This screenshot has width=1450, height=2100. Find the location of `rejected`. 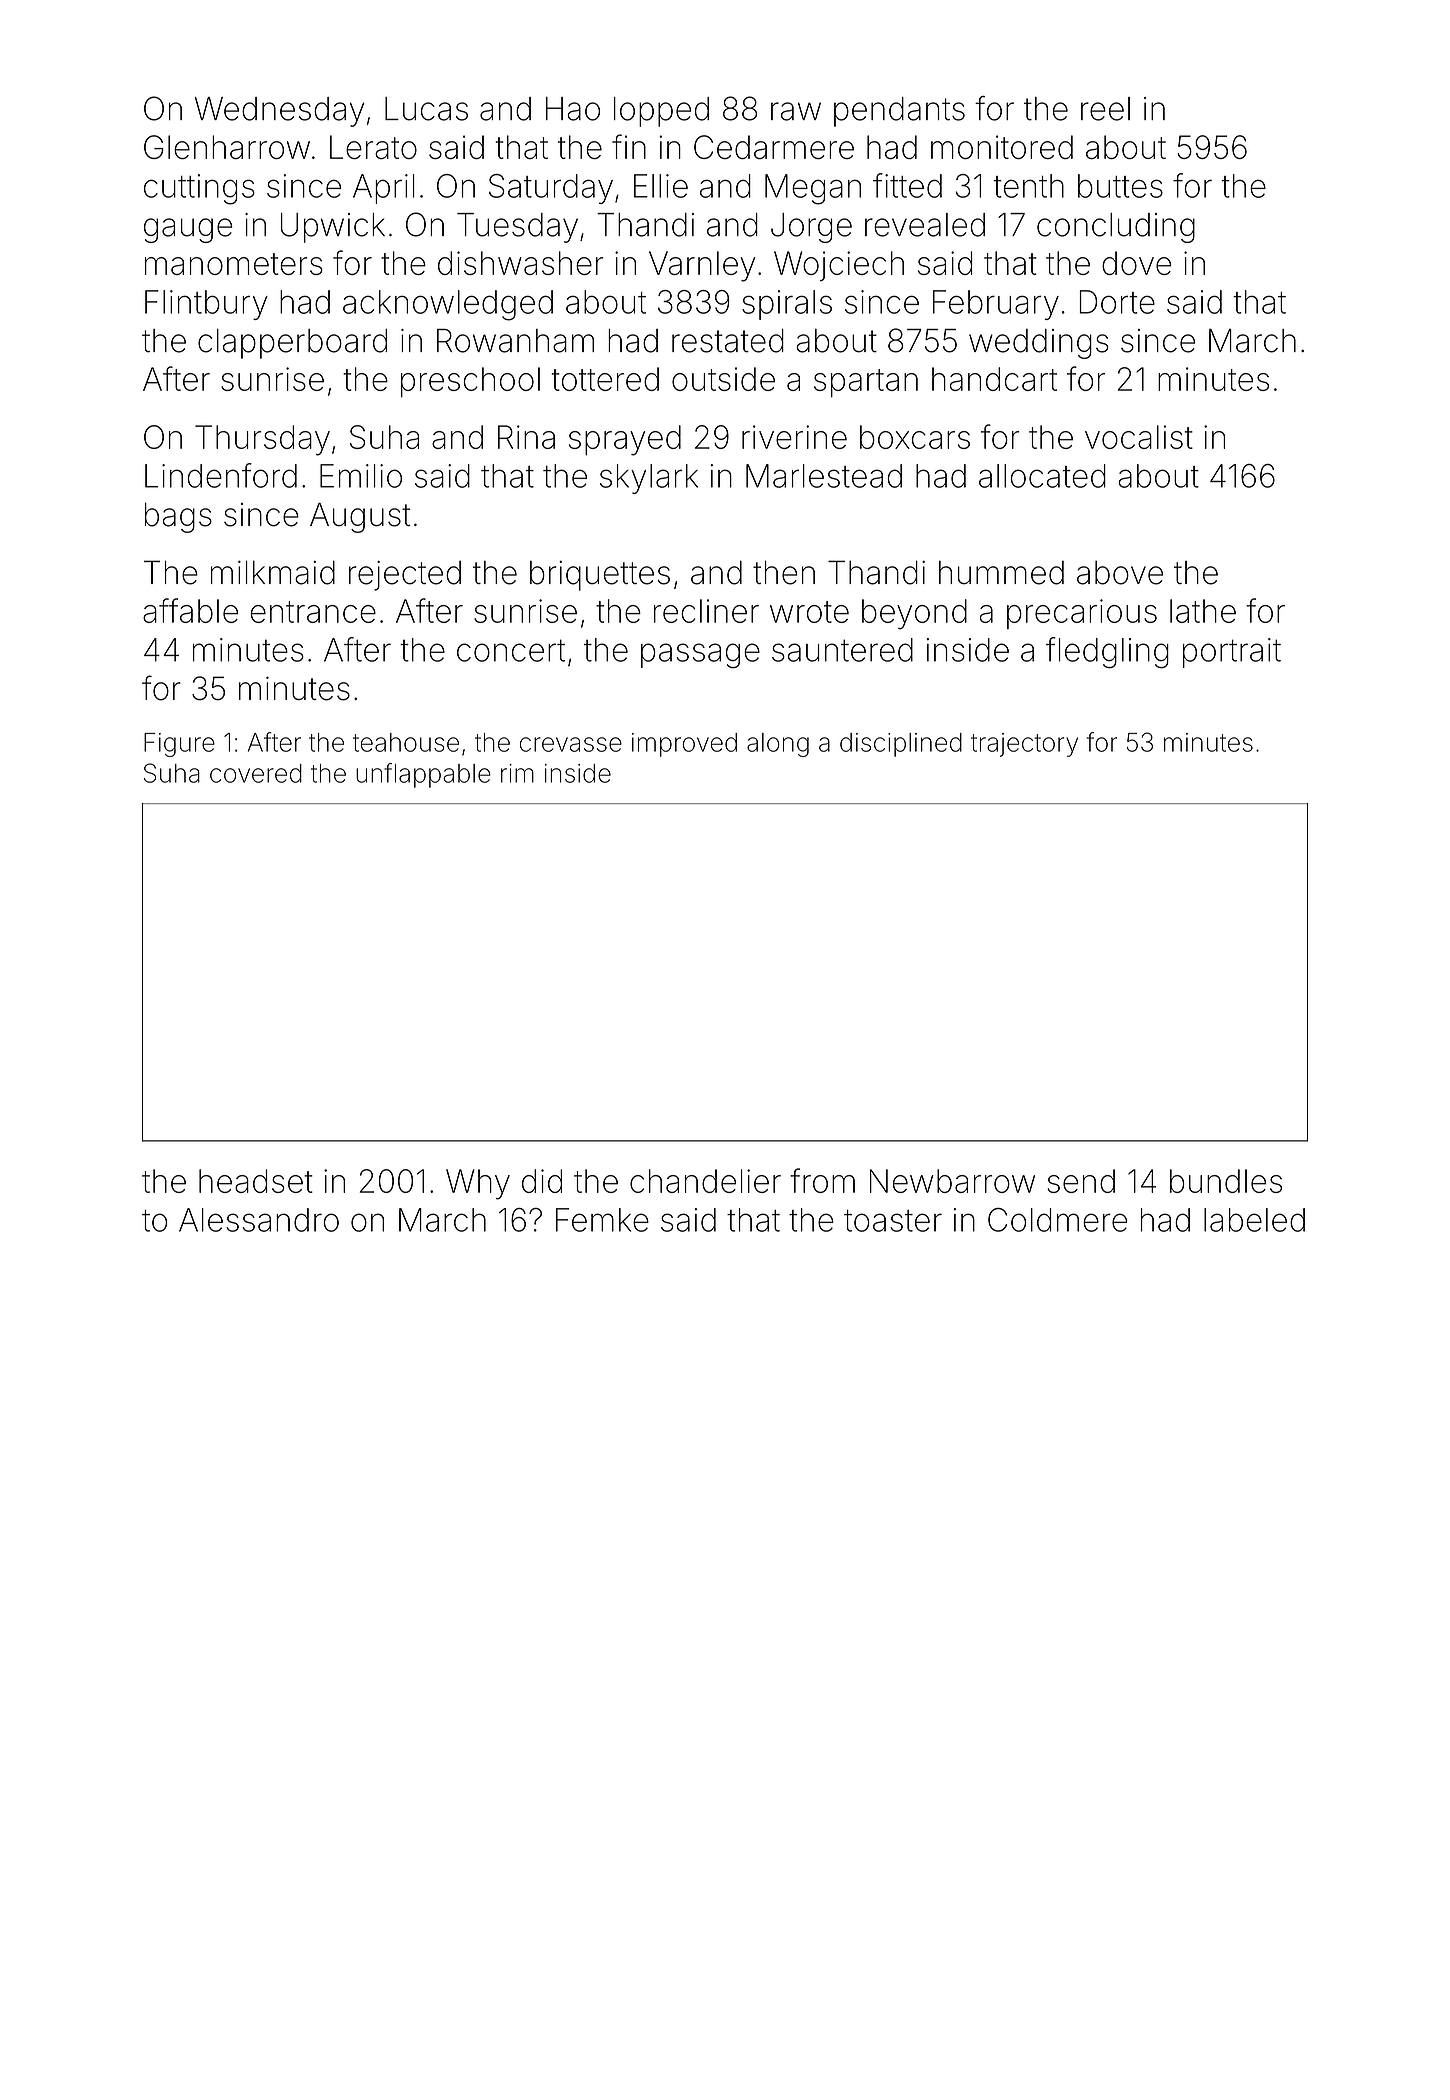

rejected is located at coordinates (405, 576).
